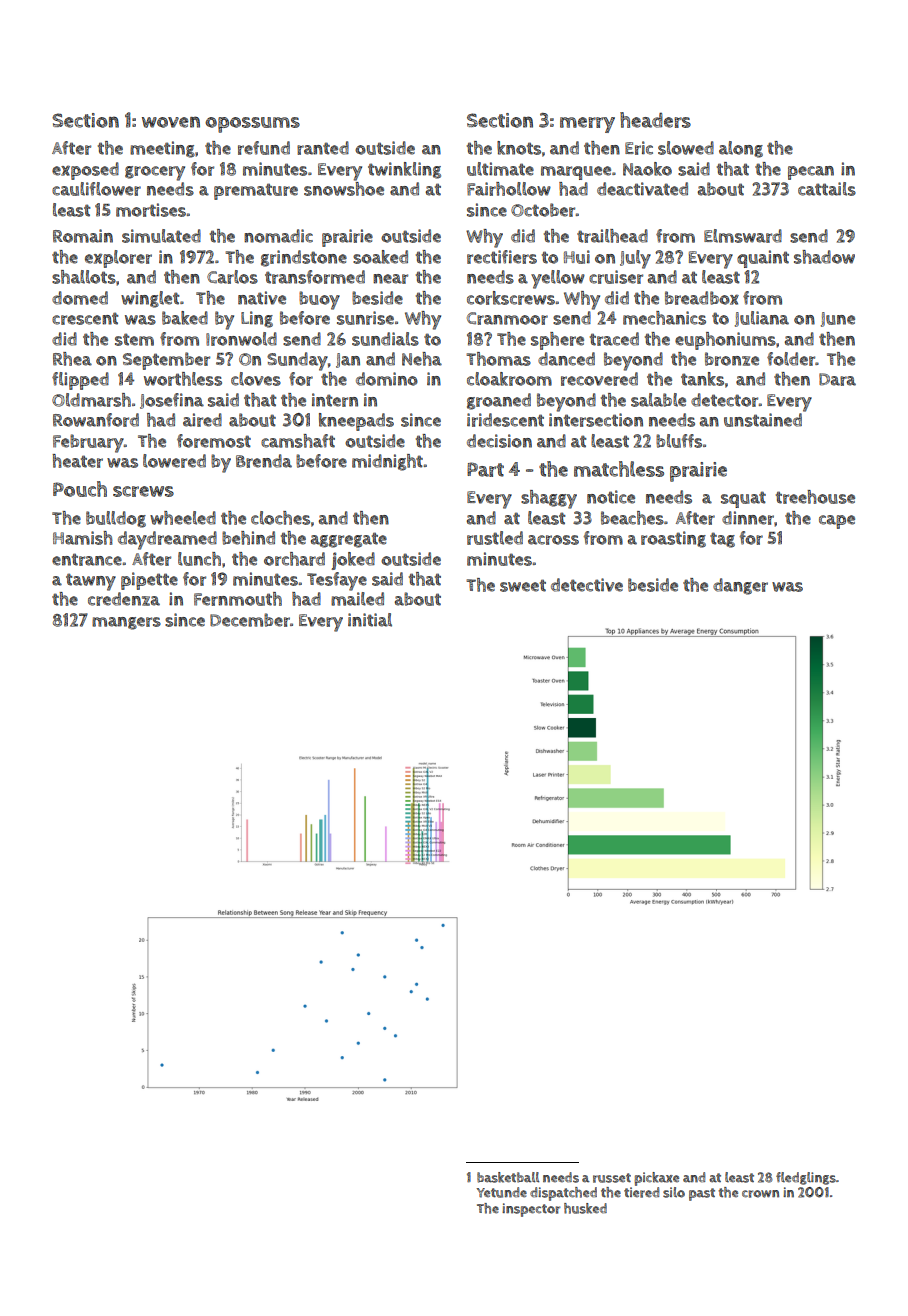  Describe the element at coordinates (523, 585) in the image. I see `sweet` at that location.
